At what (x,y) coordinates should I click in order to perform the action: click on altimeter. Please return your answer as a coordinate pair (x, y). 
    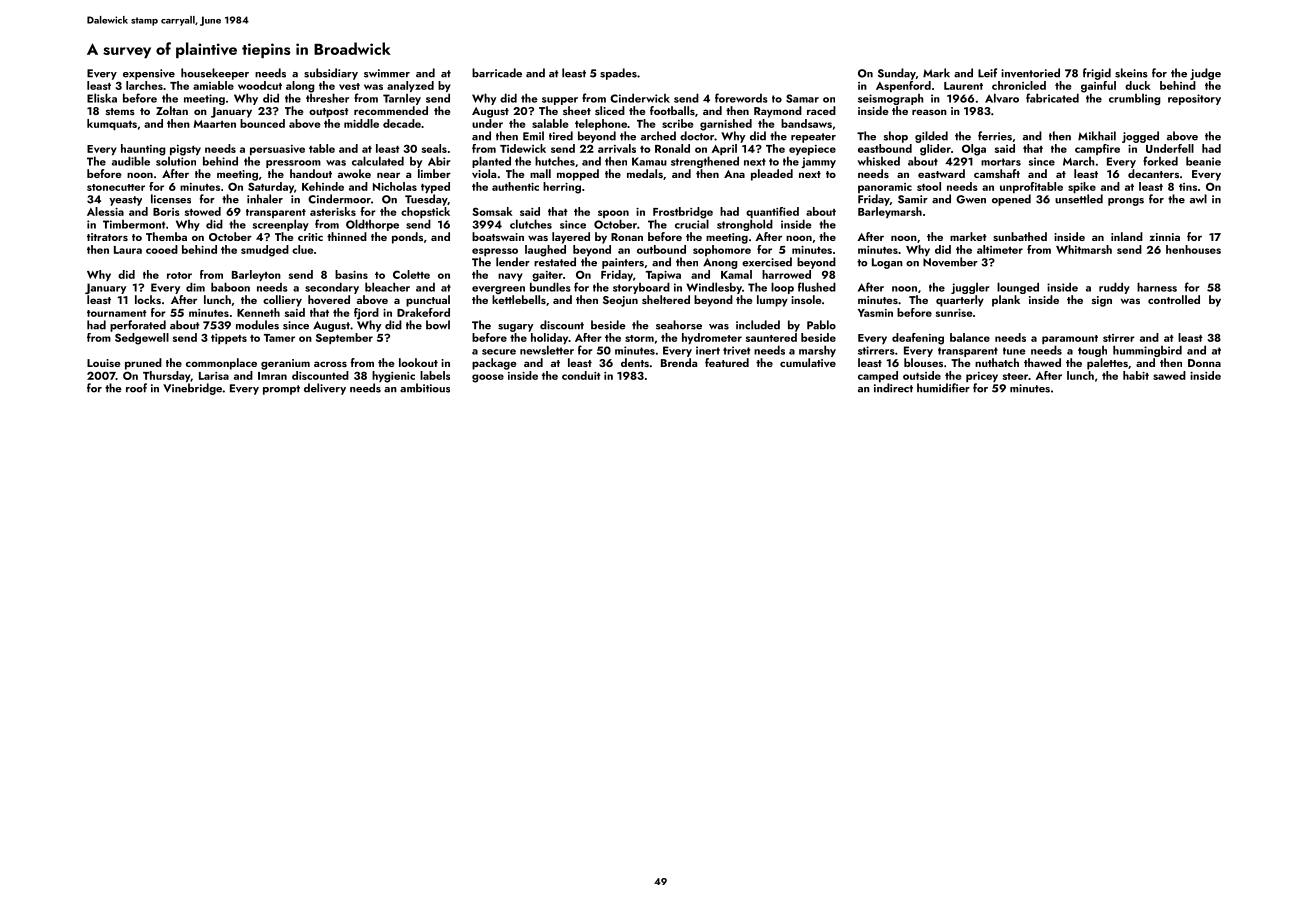
    Looking at the image, I should click on (1000, 249).
